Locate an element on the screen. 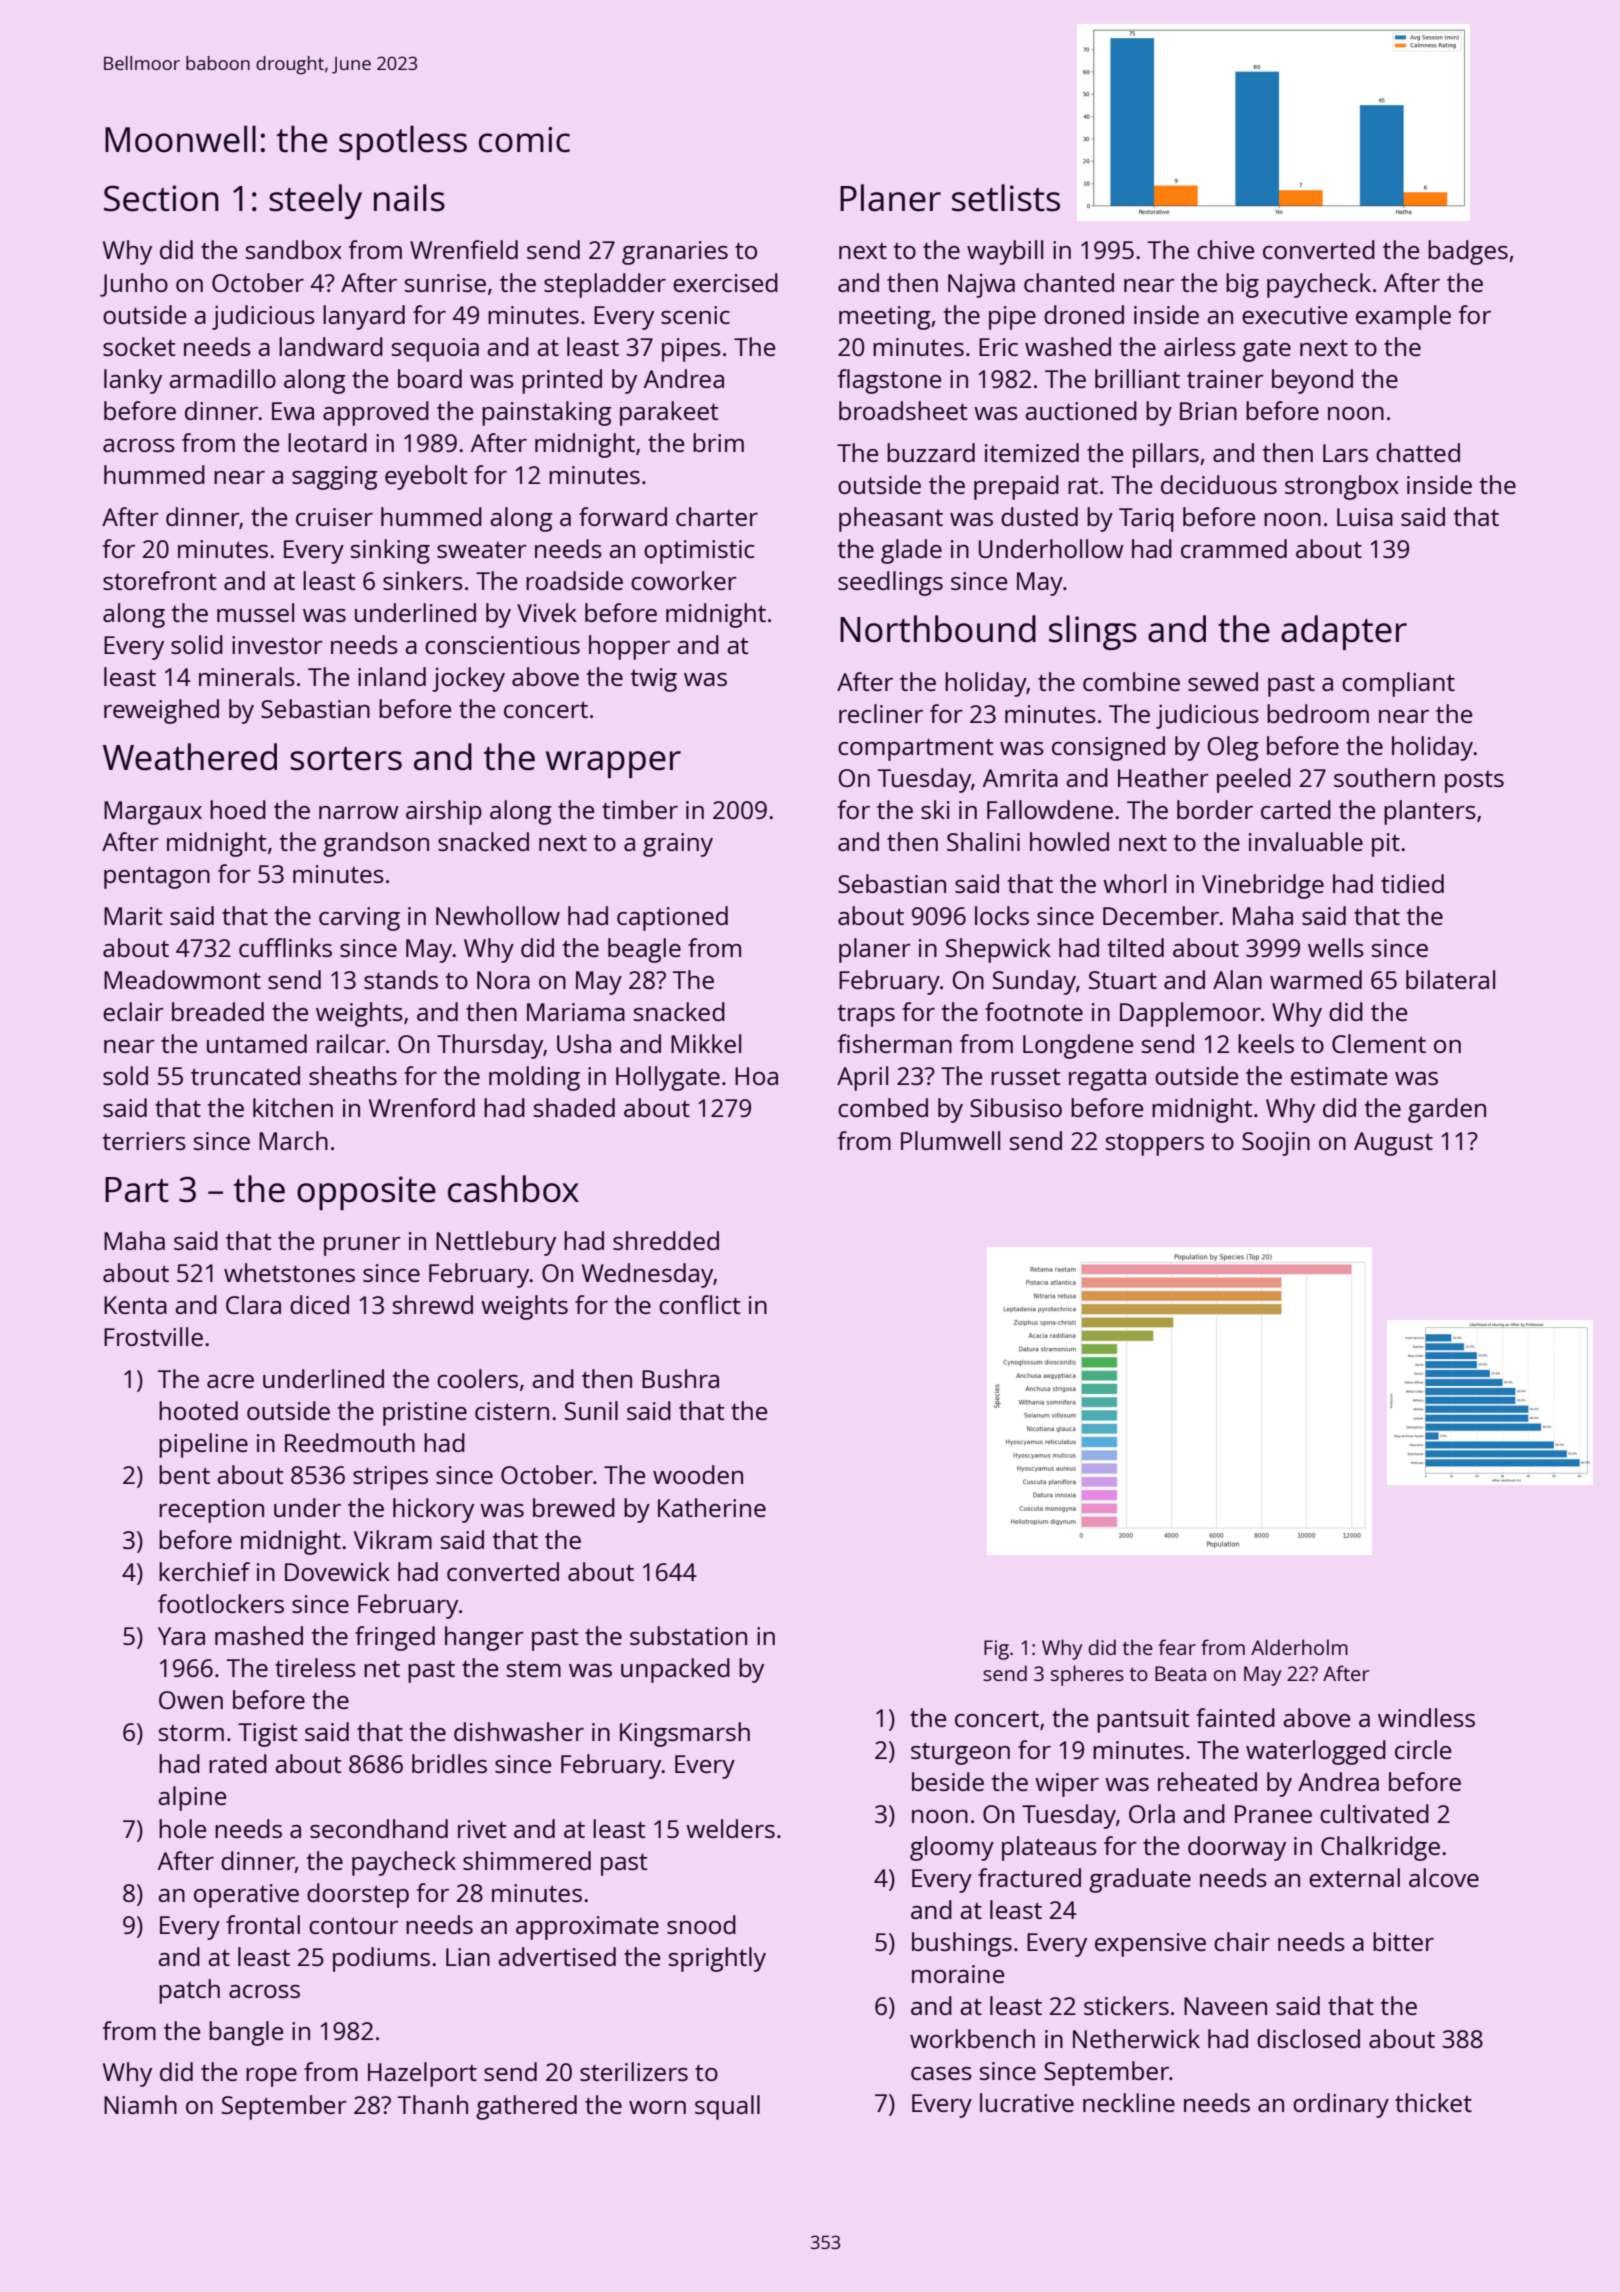  conflict is located at coordinates (699, 1304).
